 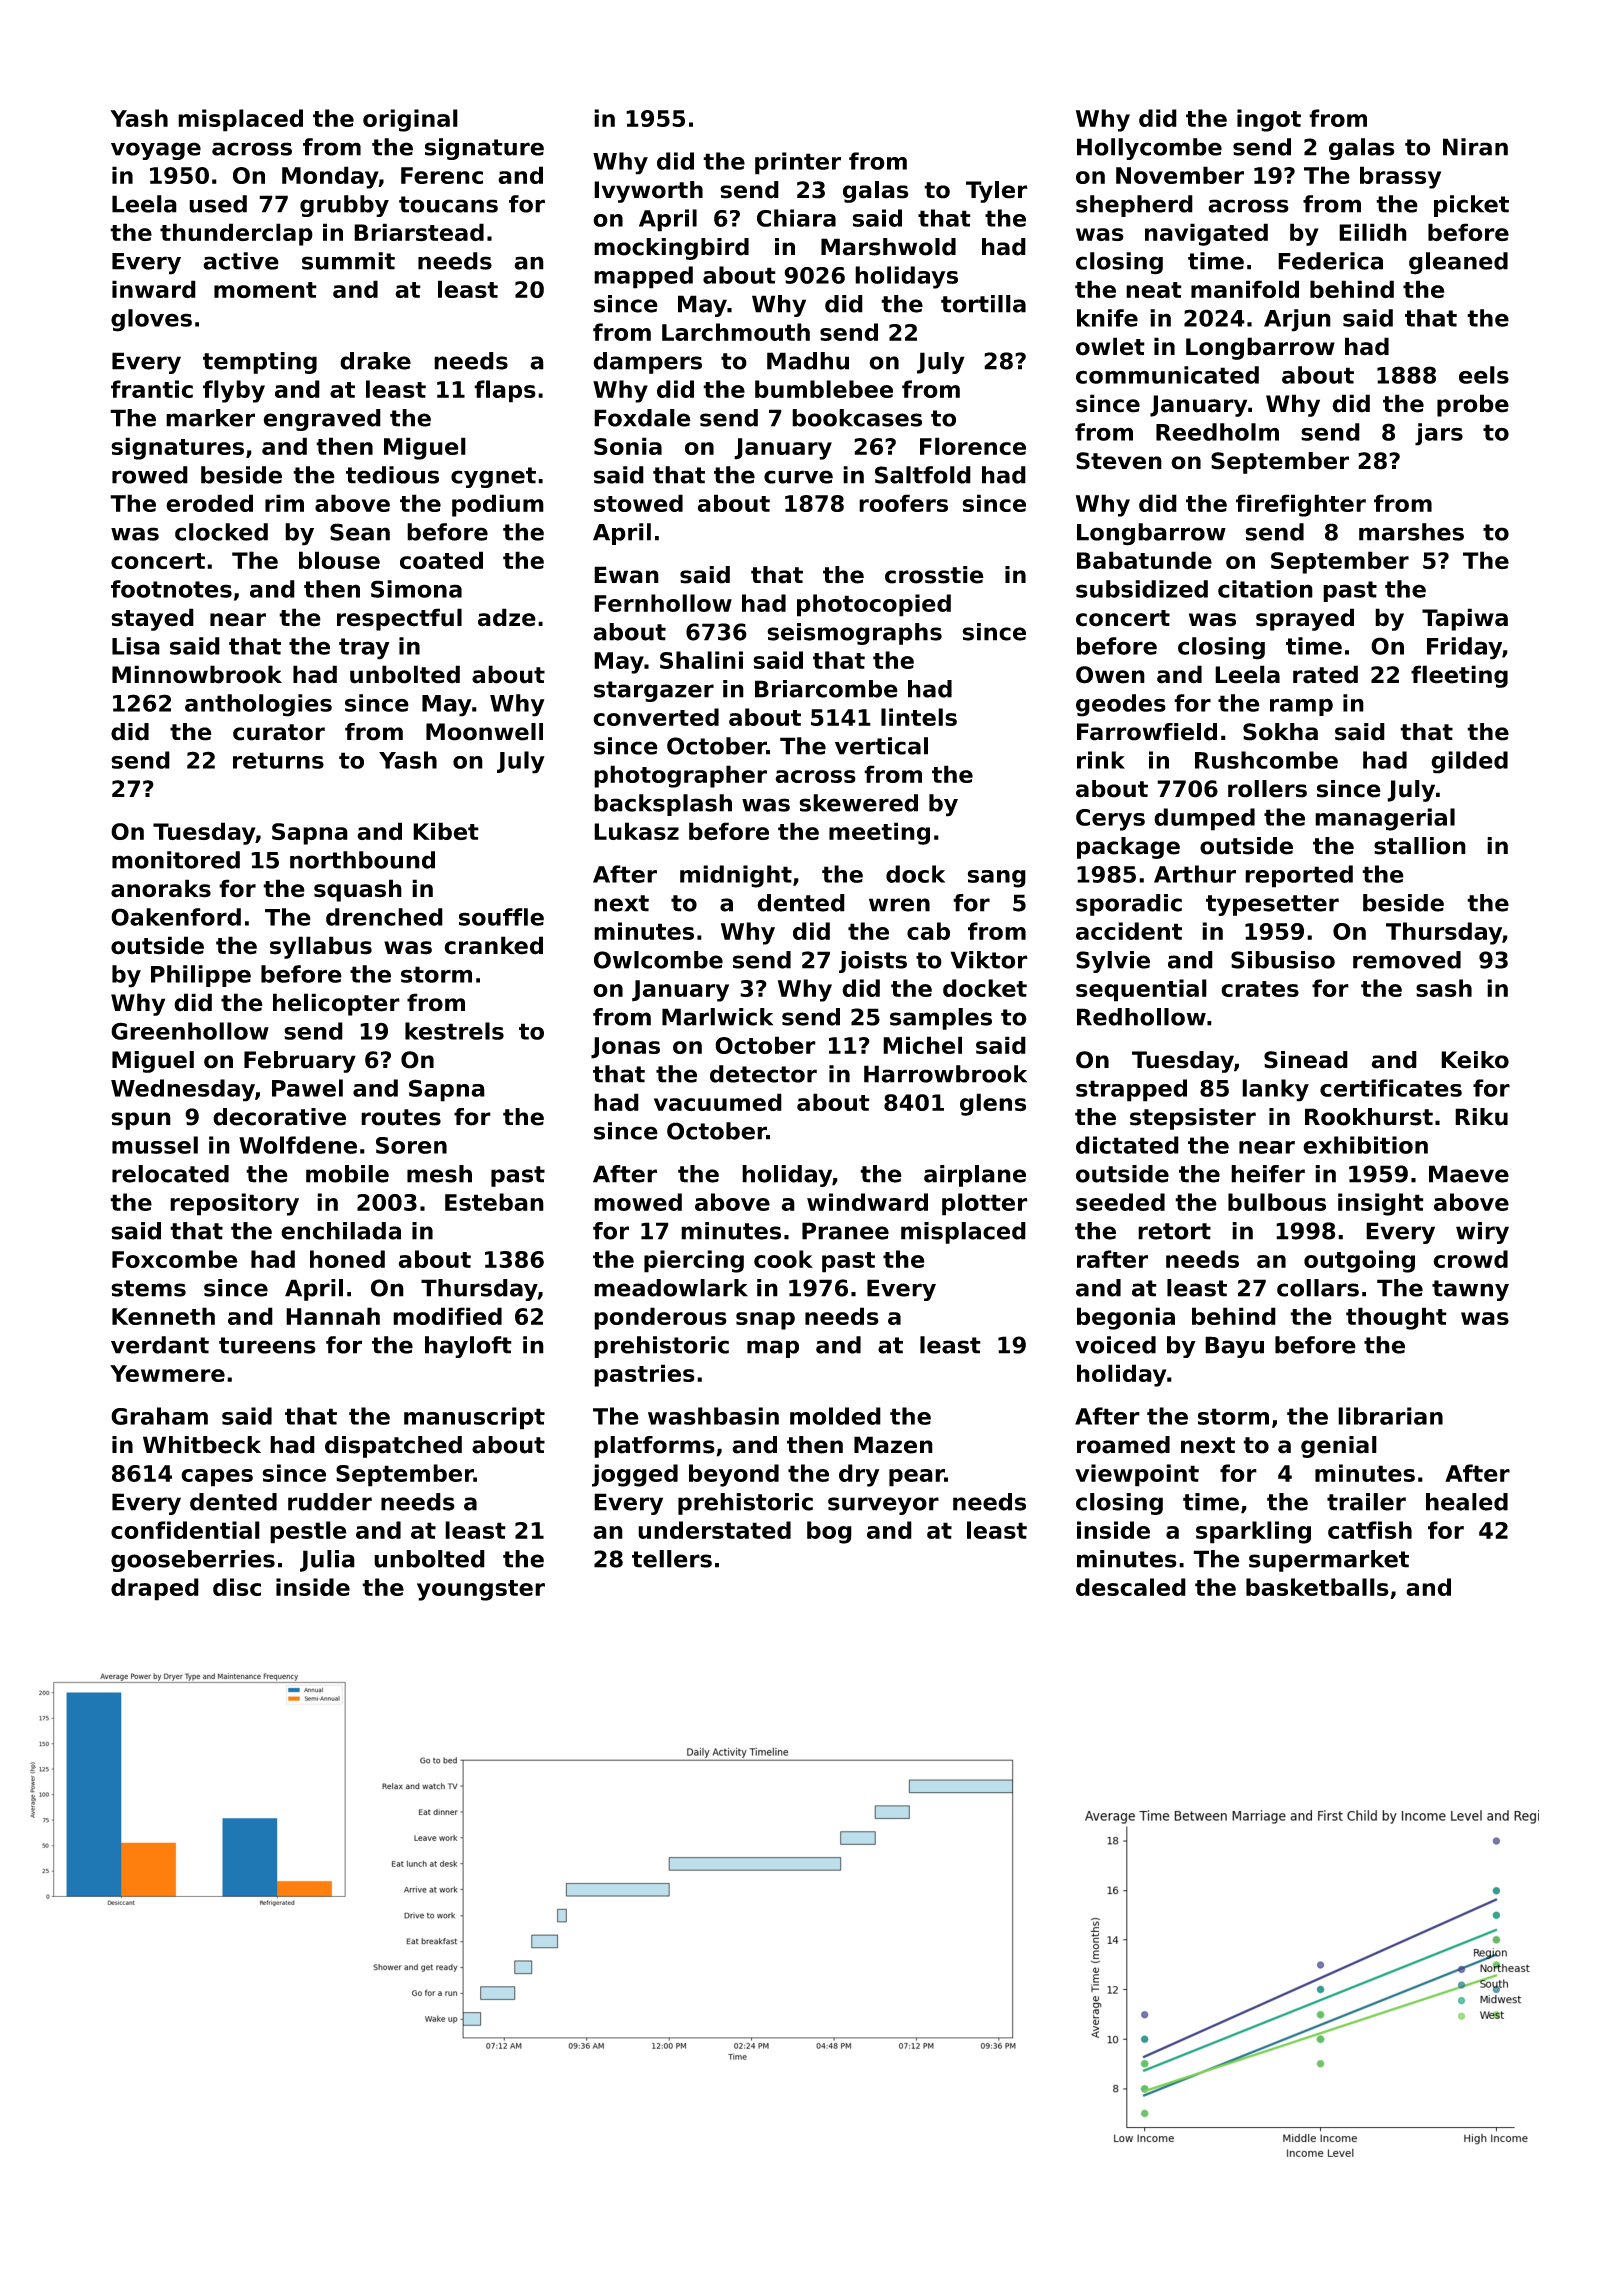 What do you see at coordinates (375, 361) in the screenshot?
I see `drake` at bounding box center [375, 361].
